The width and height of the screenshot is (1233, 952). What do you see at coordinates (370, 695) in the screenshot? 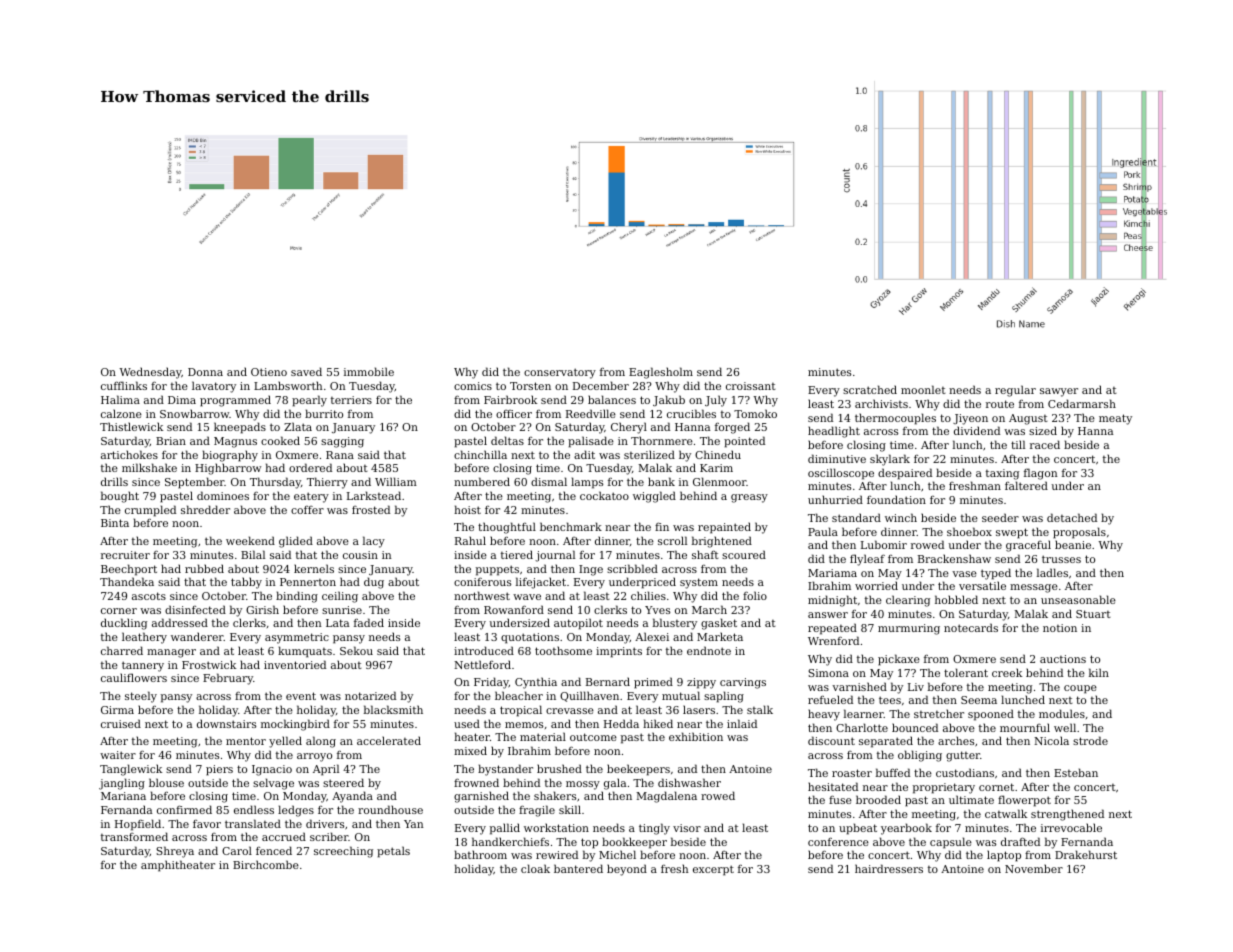
I see `notarized` at bounding box center [370, 695].
